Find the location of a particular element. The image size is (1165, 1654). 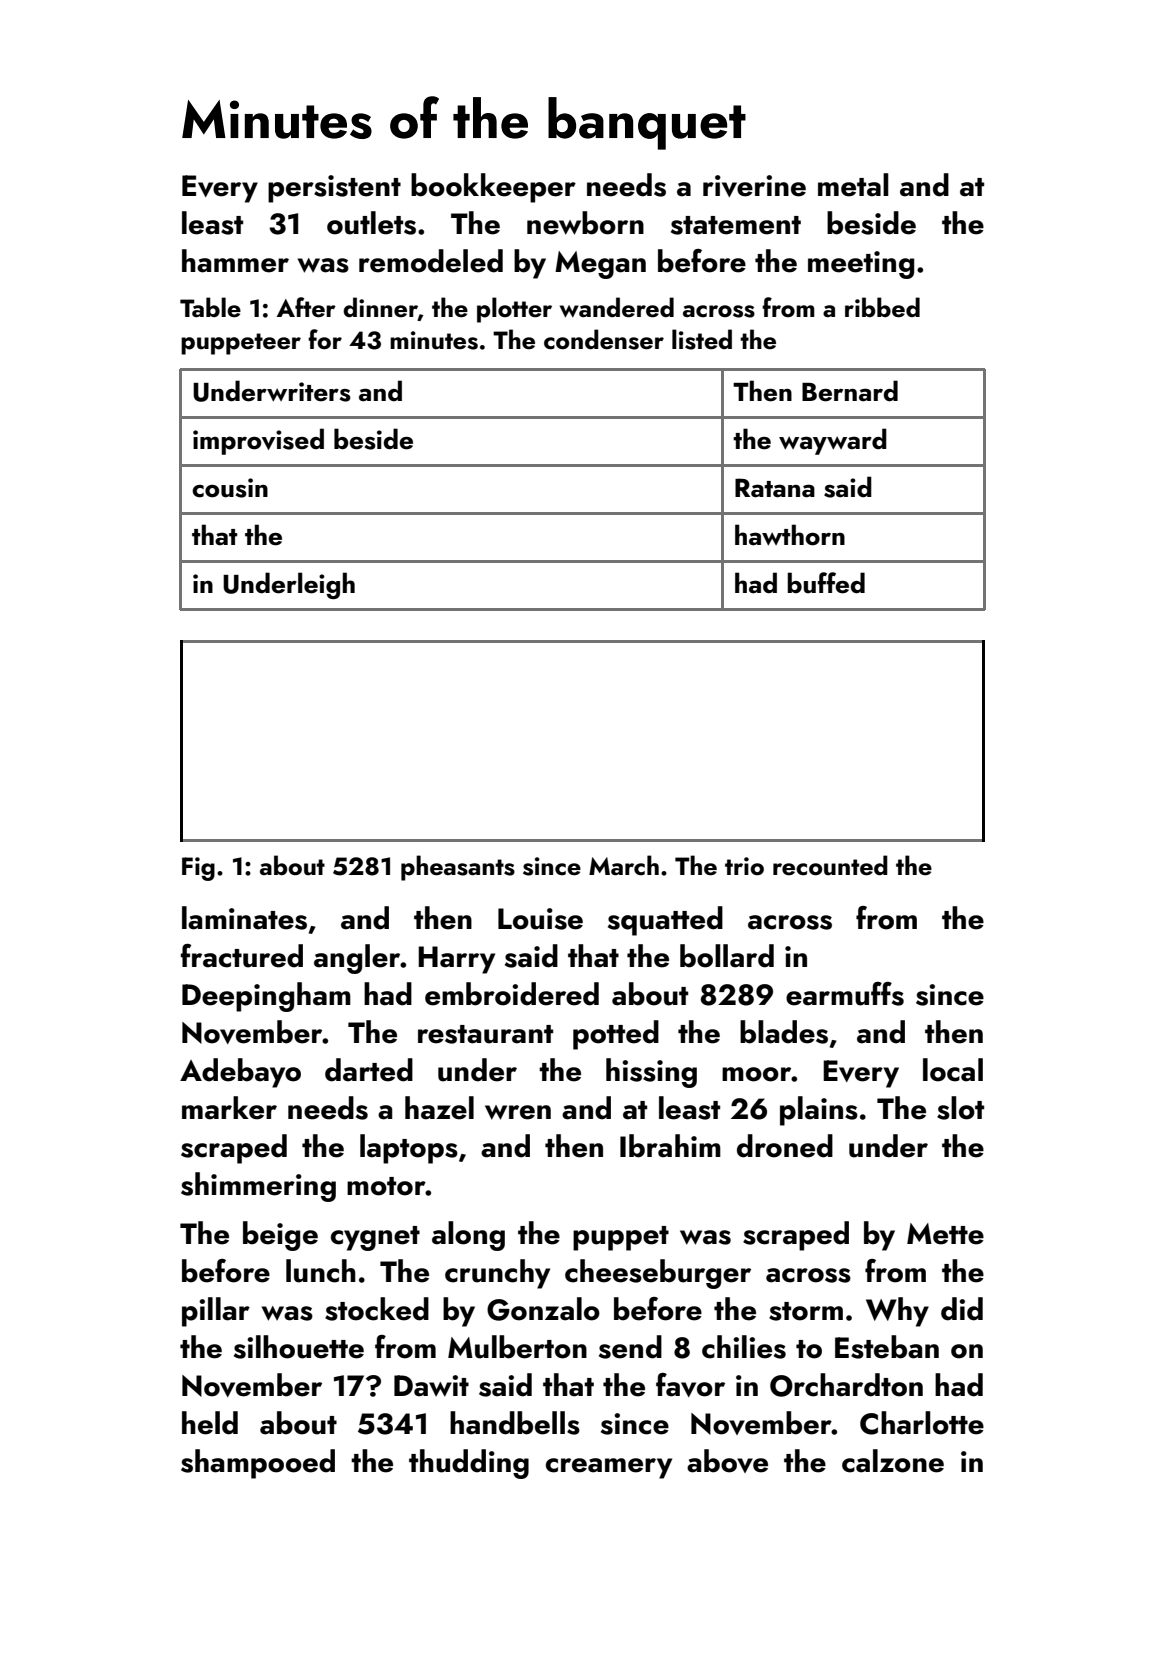

shampooed is located at coordinates (258, 1464).
